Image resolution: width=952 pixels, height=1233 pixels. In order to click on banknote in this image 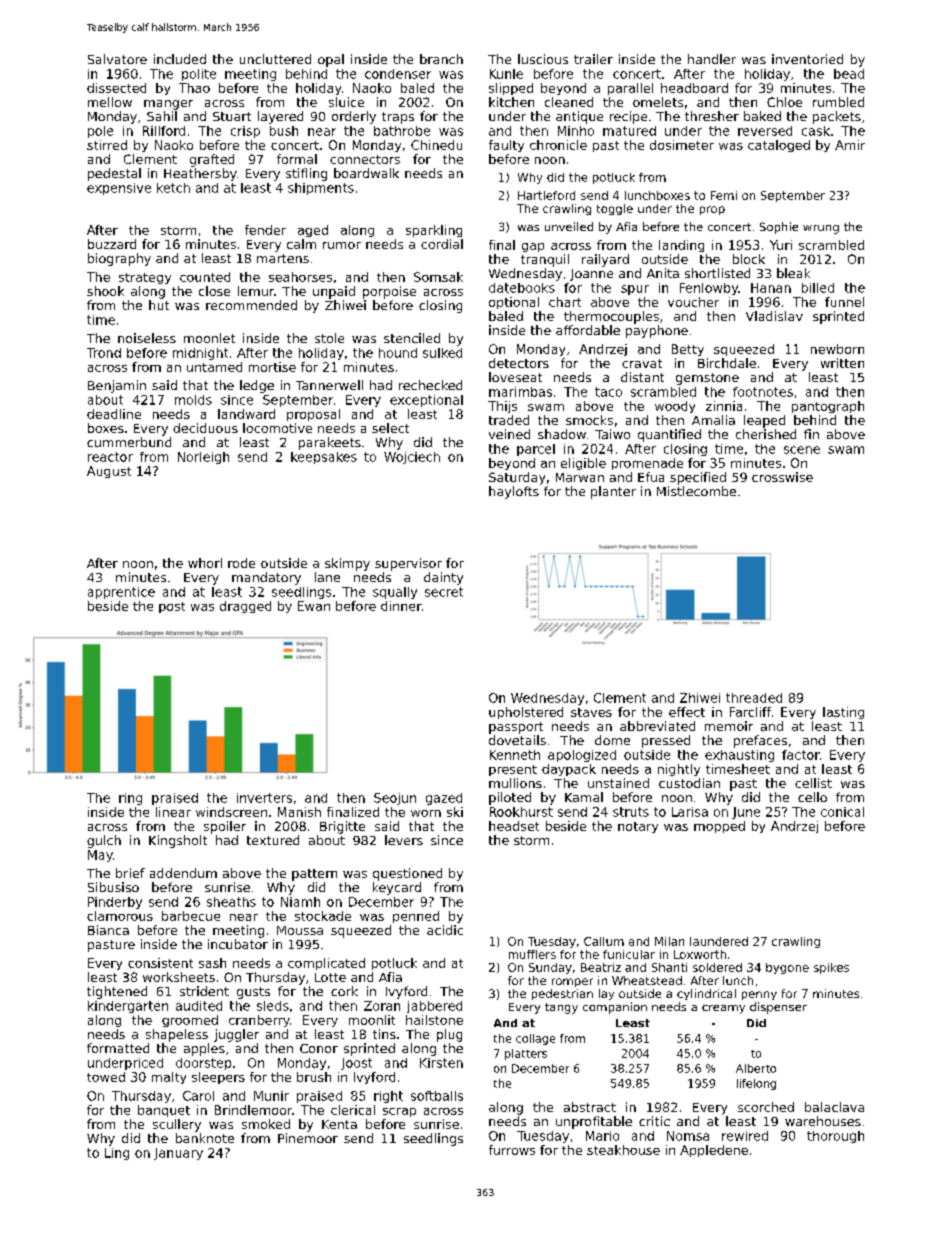, I will do `click(205, 1138)`.
